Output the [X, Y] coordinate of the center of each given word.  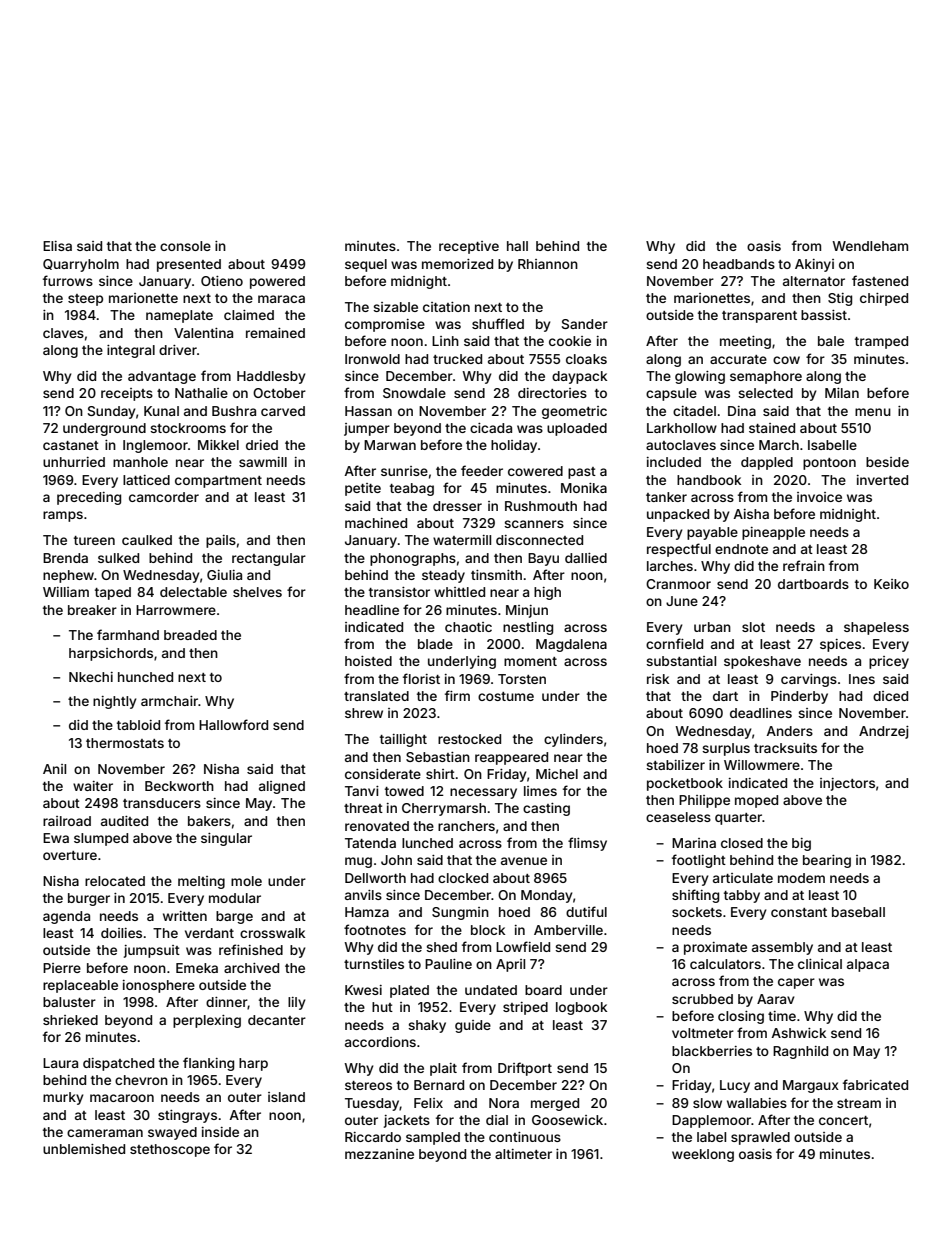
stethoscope [170, 1150]
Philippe [704, 801]
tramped [881, 342]
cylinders [573, 740]
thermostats [125, 743]
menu [873, 412]
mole [246, 881]
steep [85, 300]
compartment [218, 482]
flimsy [587, 844]
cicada [491, 428]
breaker [92, 610]
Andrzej [884, 732]
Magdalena [571, 645]
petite [363, 489]
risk [658, 679]
